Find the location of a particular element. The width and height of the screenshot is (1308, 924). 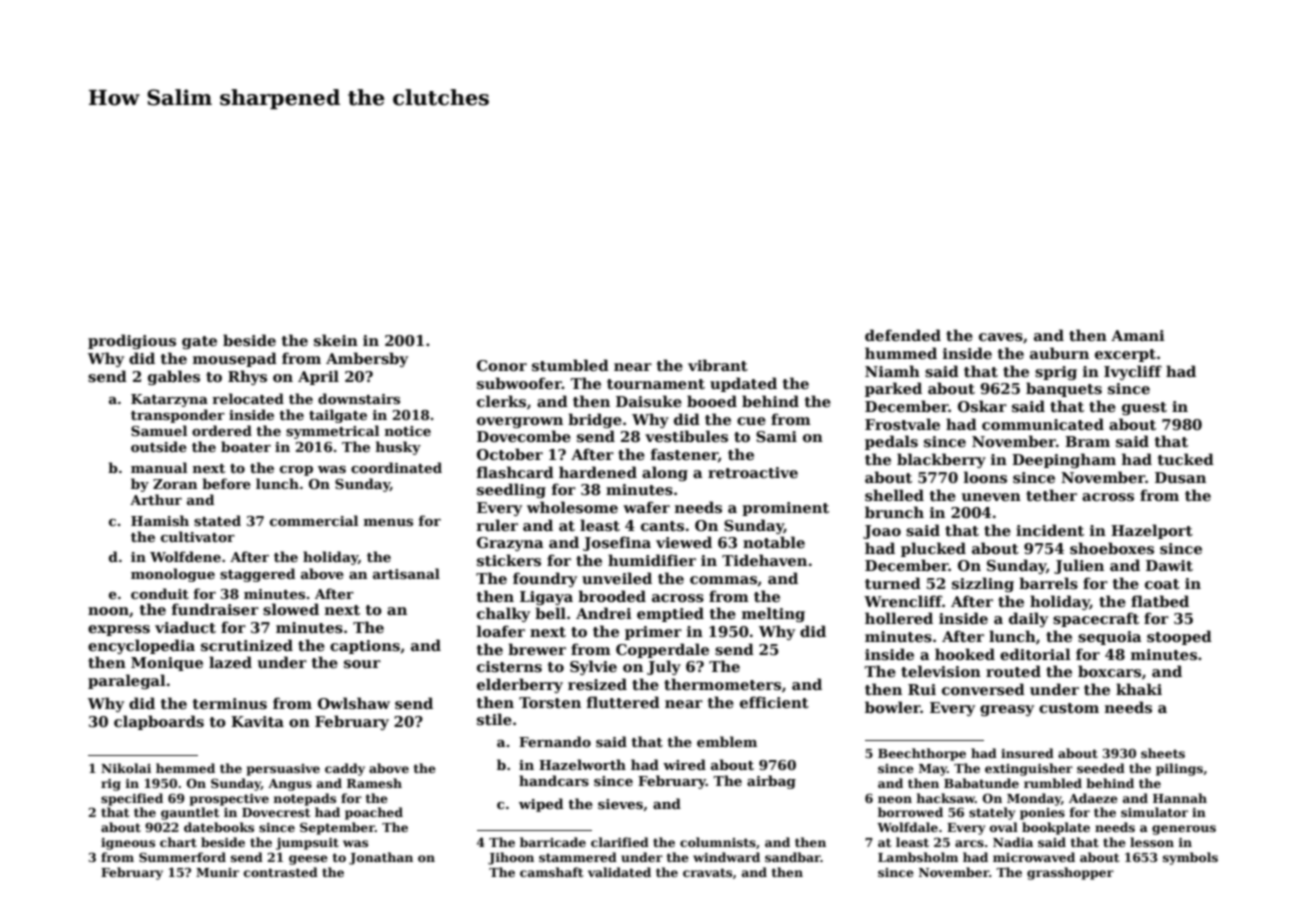

prominent is located at coordinates (785, 509).
